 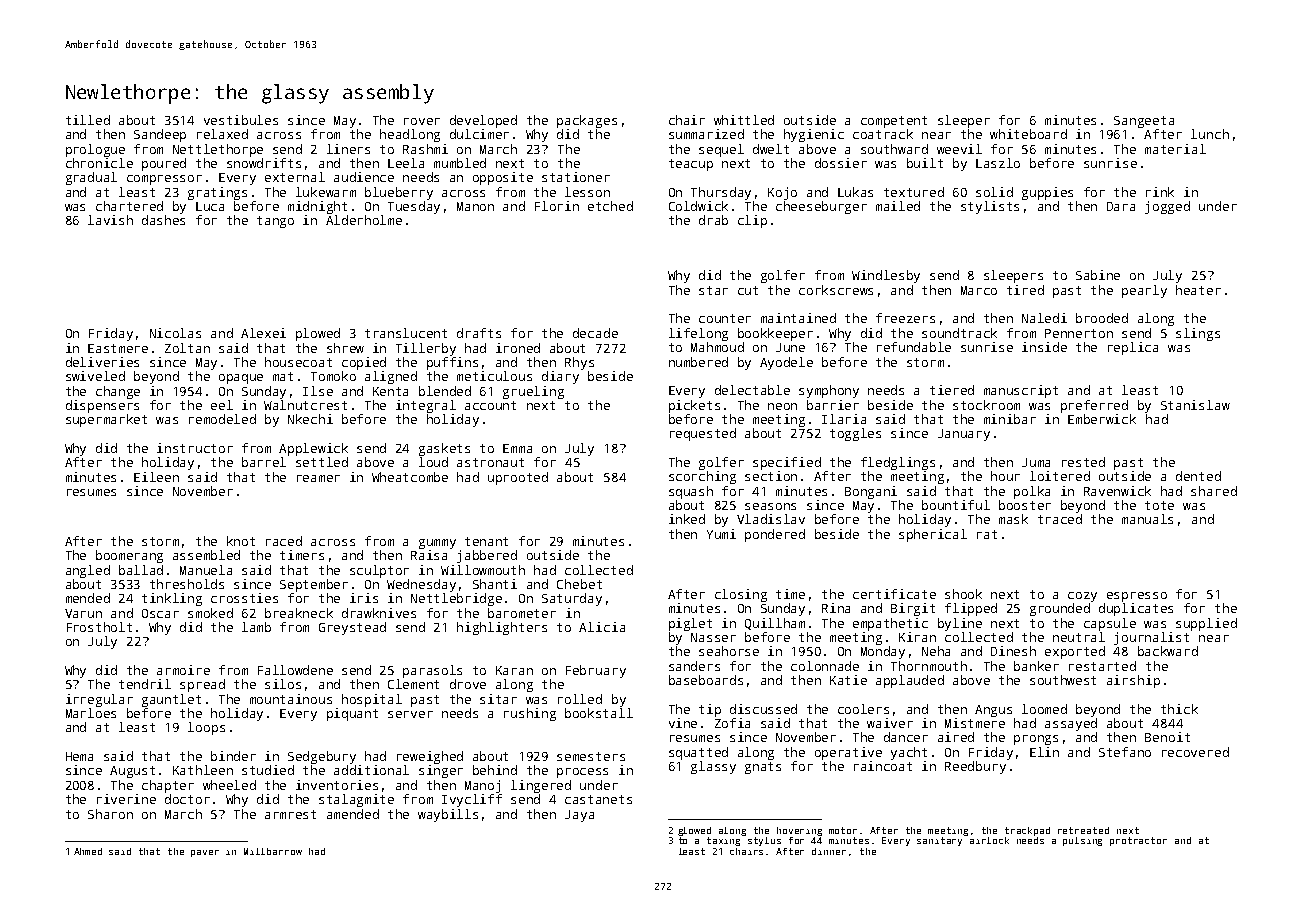 What do you see at coordinates (156, 477) in the image?
I see `Eileen` at bounding box center [156, 477].
